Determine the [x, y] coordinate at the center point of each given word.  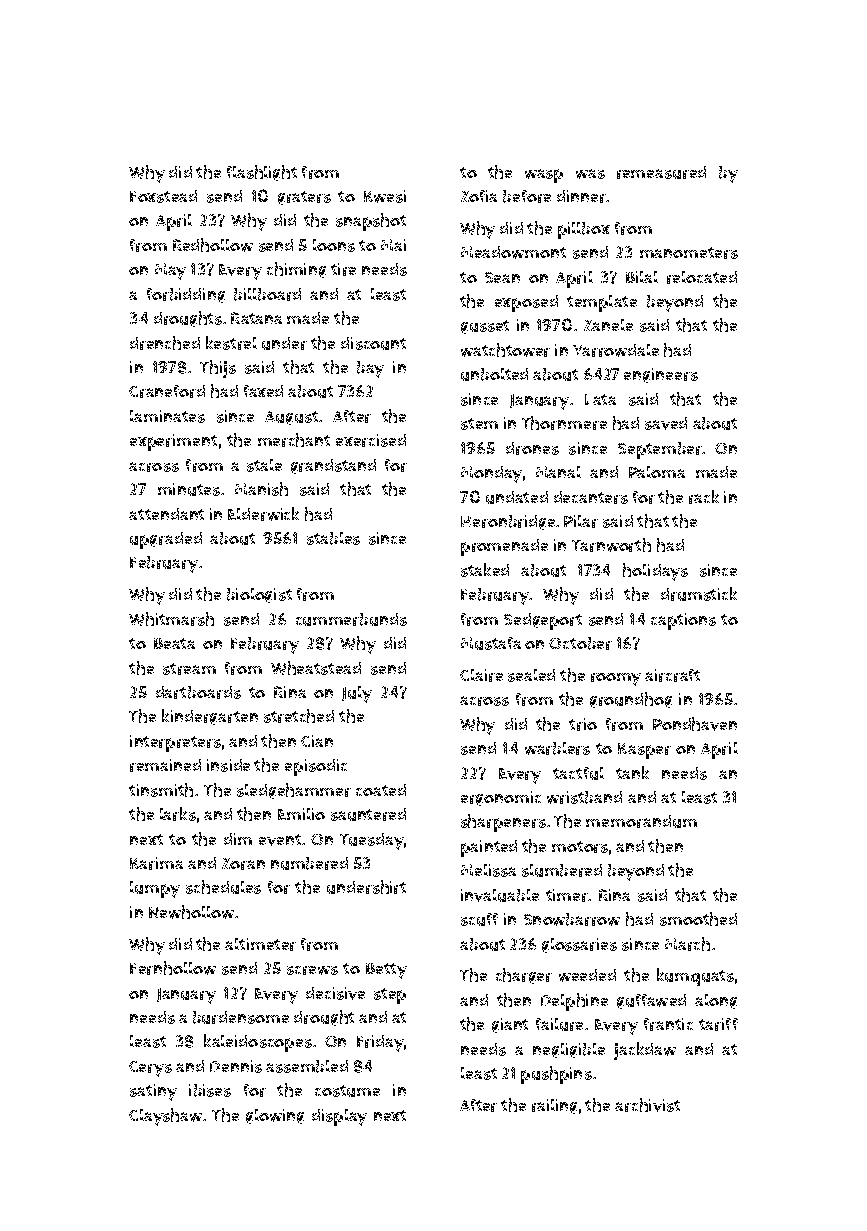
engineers [661, 375]
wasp [544, 176]
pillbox [584, 230]
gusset [485, 327]
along [716, 1001]
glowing [275, 1116]
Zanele [608, 325]
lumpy [155, 889]
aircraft [672, 675]
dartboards [198, 692]
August [291, 418]
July [357, 694]
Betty [386, 971]
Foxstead [163, 196]
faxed [263, 391]
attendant [166, 514]
